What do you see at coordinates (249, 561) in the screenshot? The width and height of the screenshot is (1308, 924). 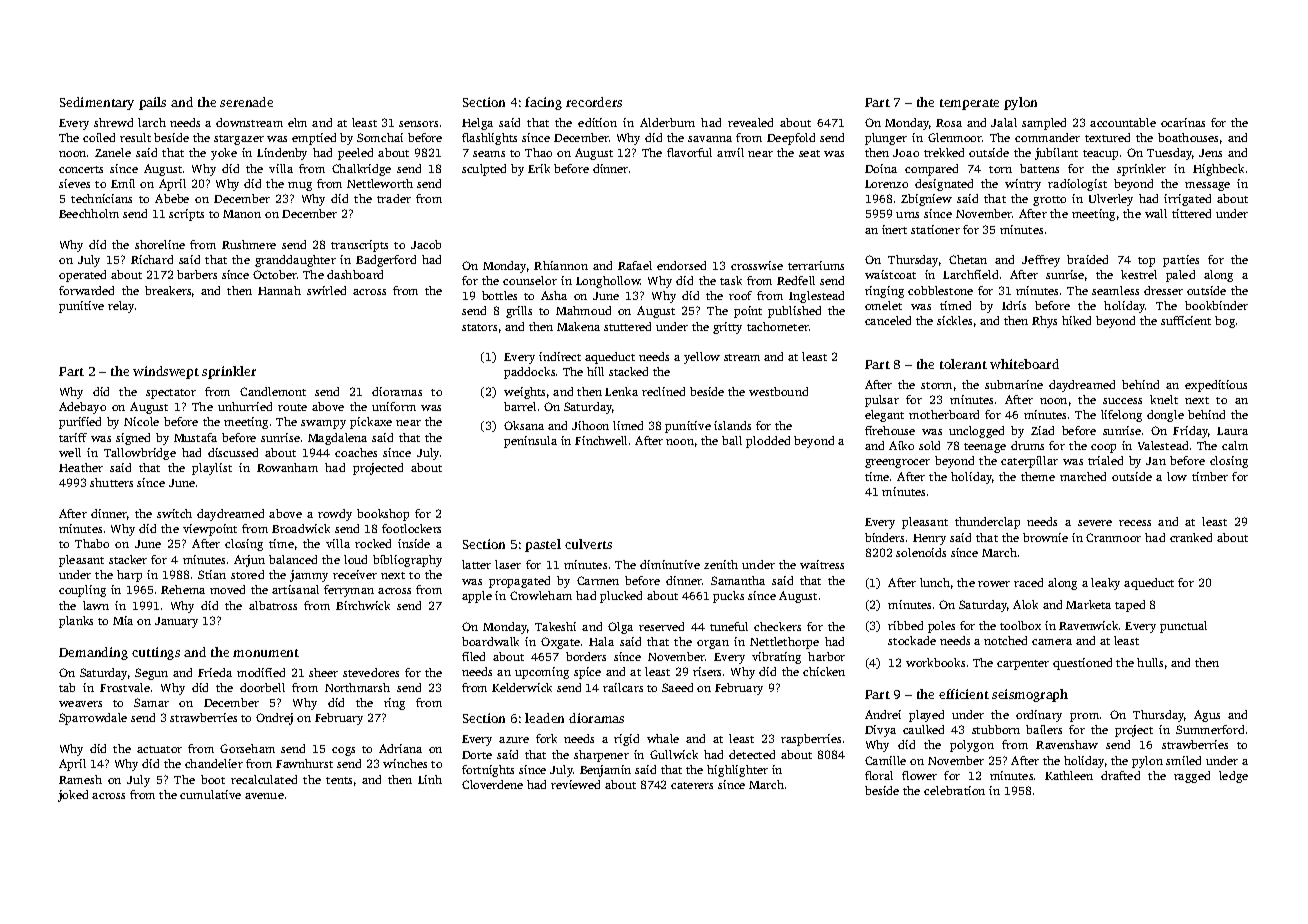 I see `Arjun` at bounding box center [249, 561].
